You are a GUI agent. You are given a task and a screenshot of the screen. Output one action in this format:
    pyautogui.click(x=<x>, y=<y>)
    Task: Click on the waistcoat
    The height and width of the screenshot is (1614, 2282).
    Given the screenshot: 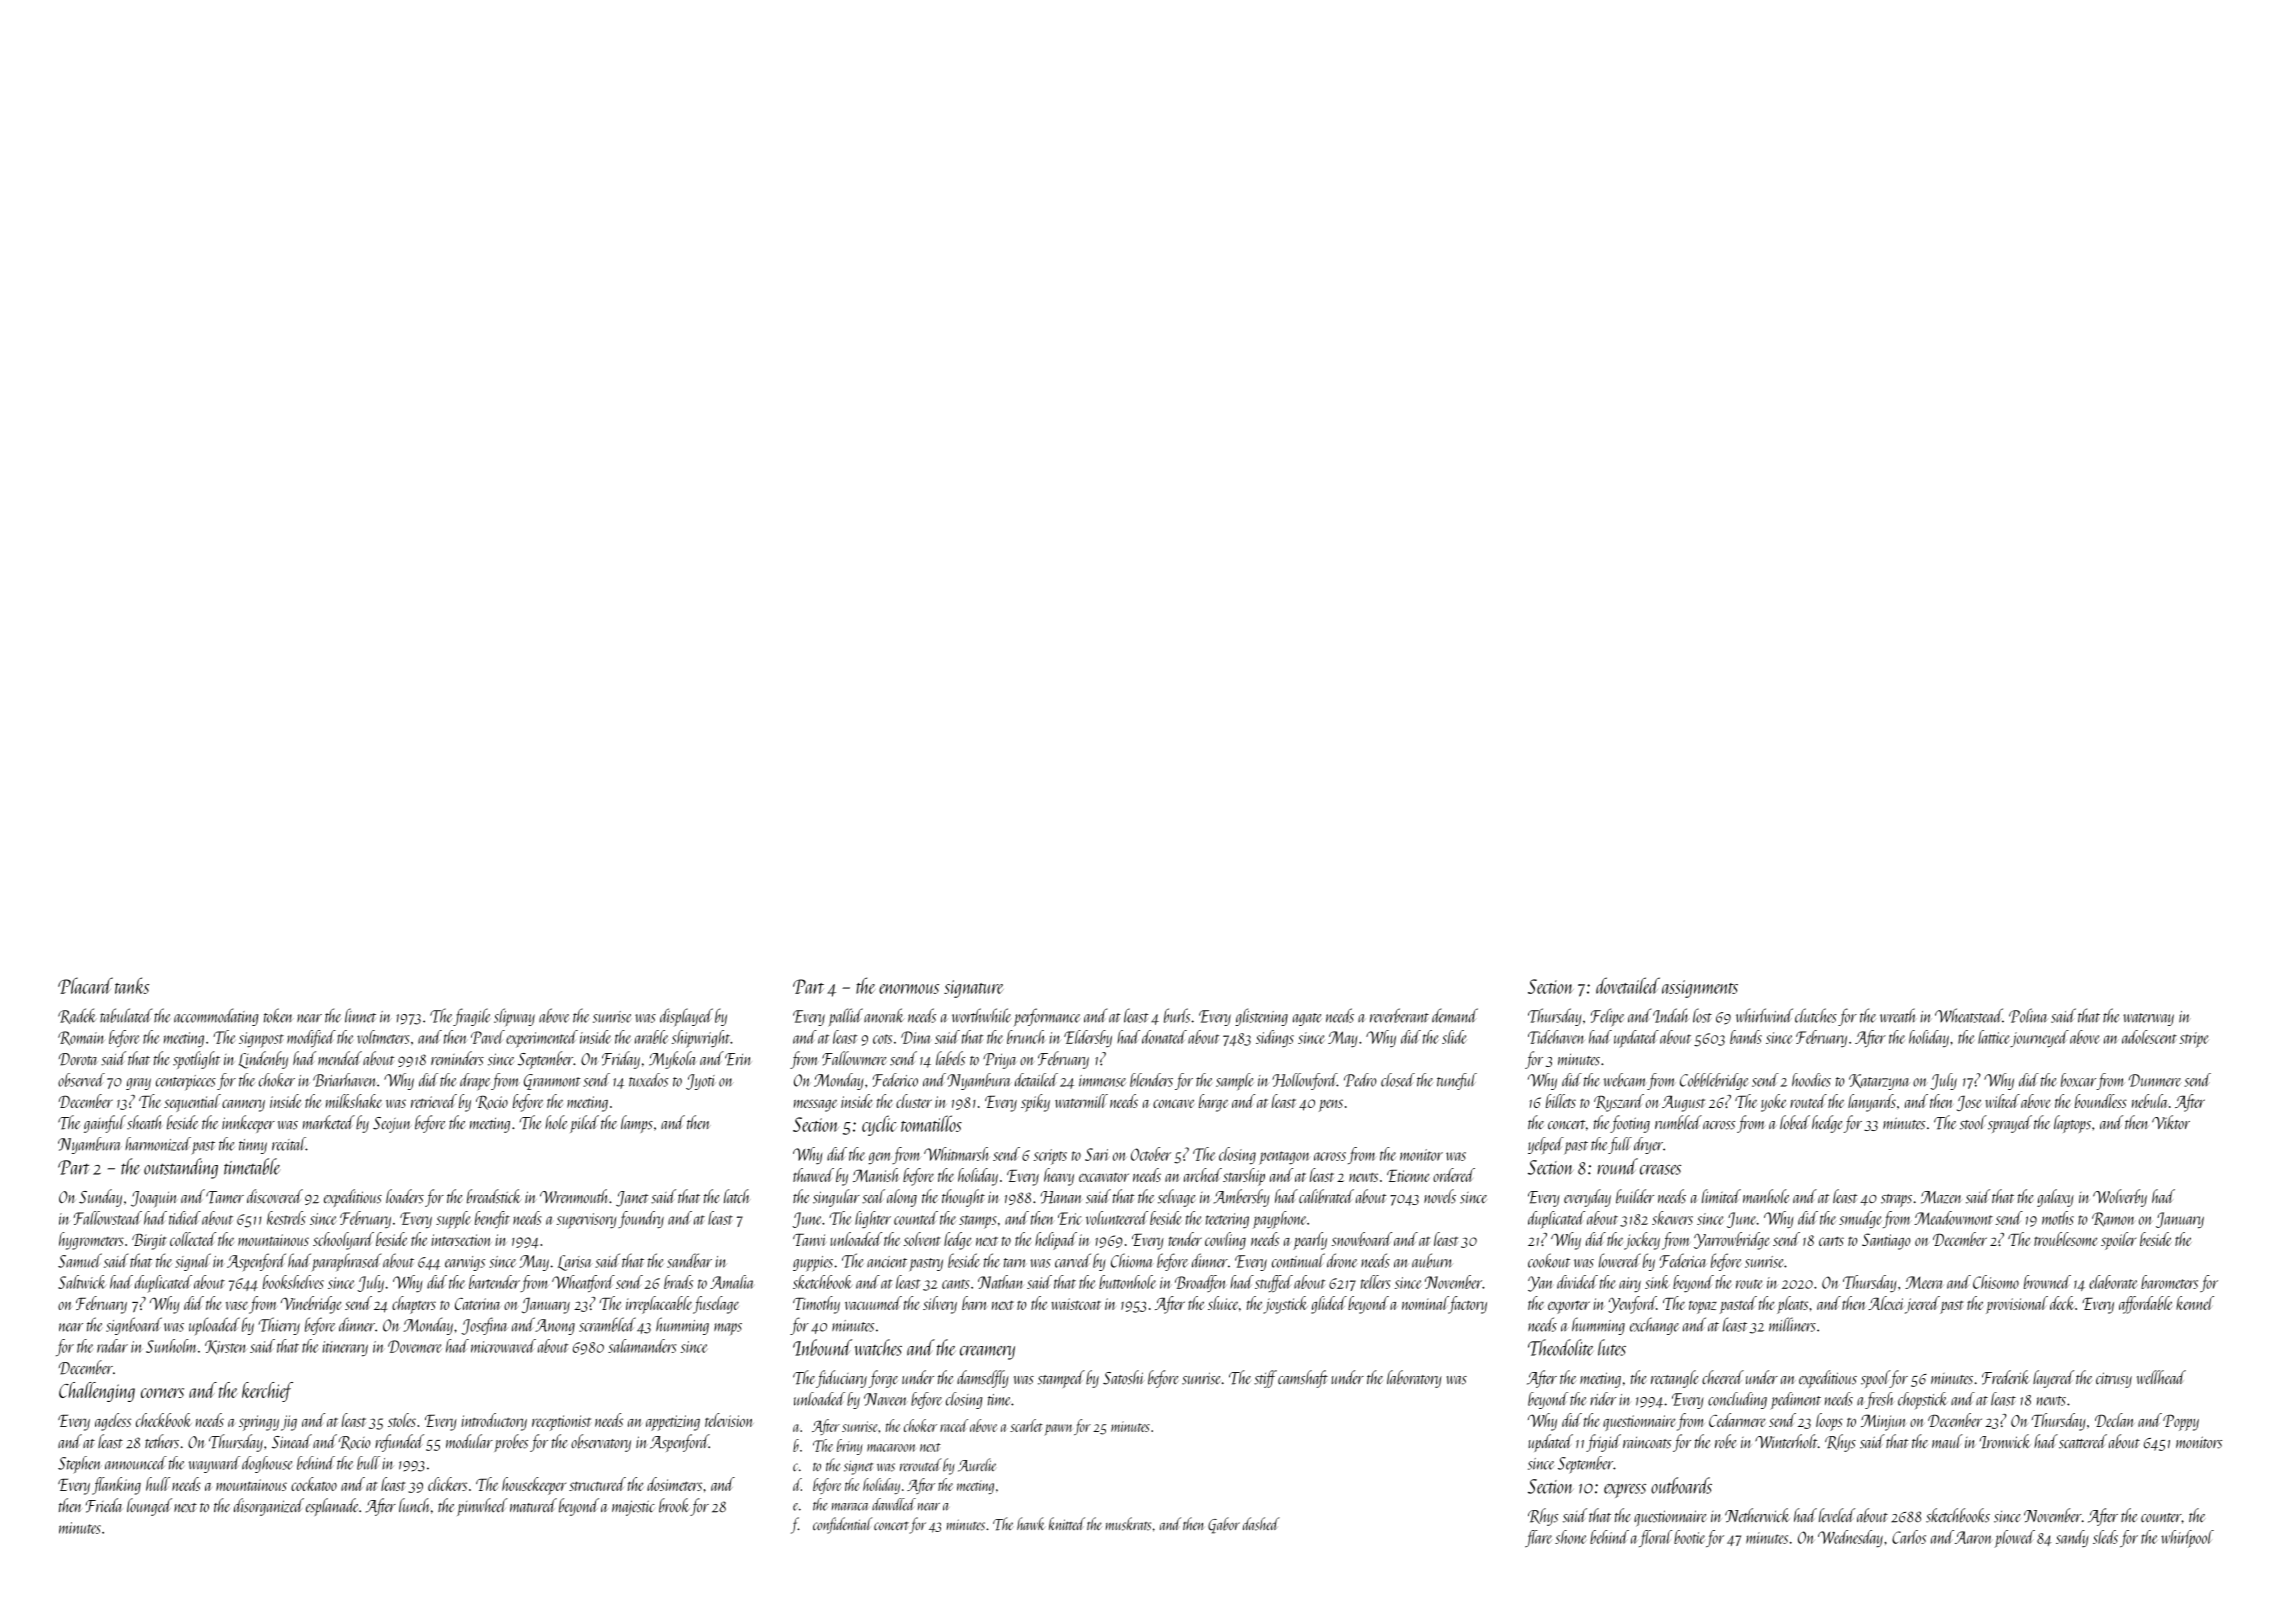 What is the action you would take?
    pyautogui.click(x=1076, y=1304)
